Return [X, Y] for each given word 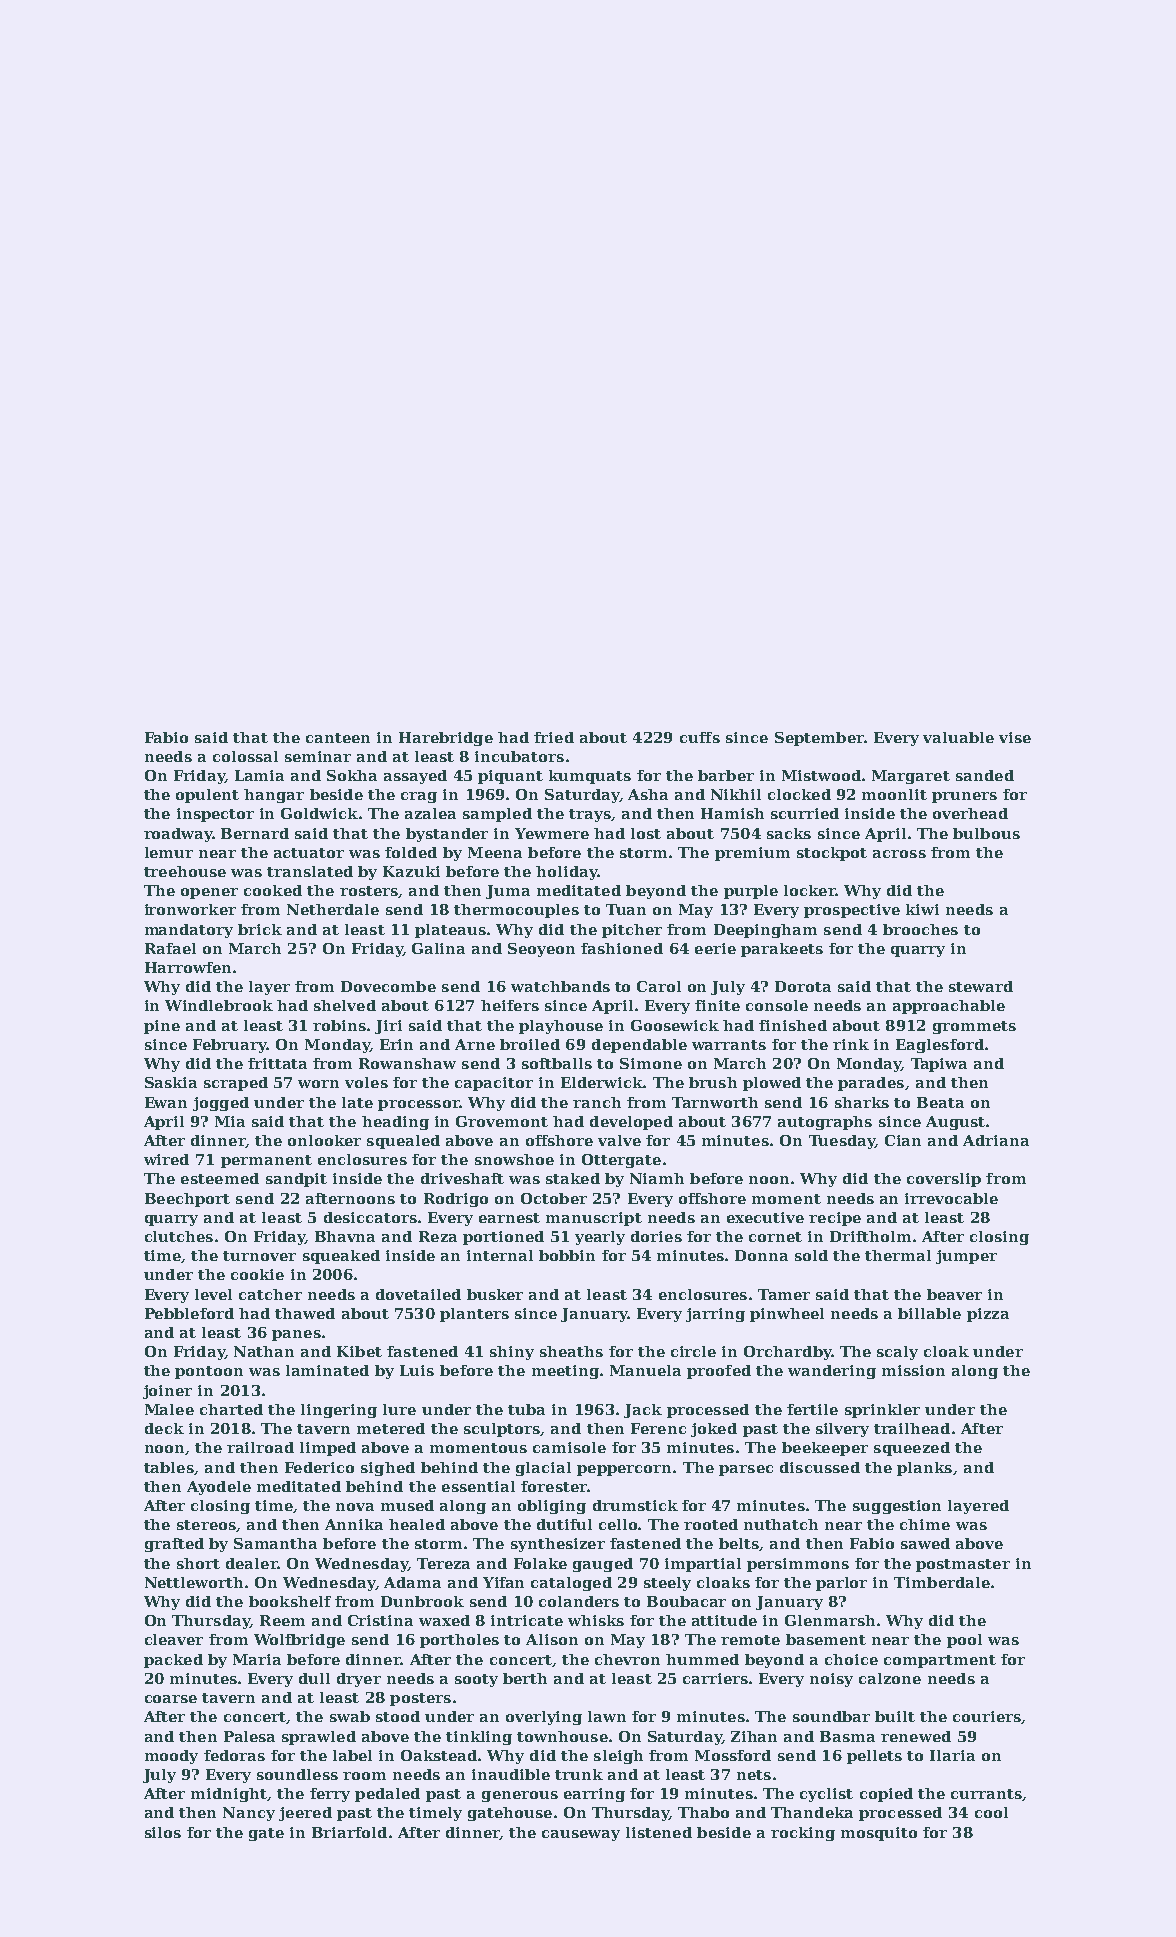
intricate [527, 1620]
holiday [567, 873]
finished [793, 1025]
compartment [940, 1661]
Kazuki [411, 871]
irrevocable [951, 1198]
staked [573, 1178]
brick [260, 929]
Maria [257, 1659]
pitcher [632, 931]
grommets [974, 1027]
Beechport [187, 1200]
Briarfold [349, 1832]
